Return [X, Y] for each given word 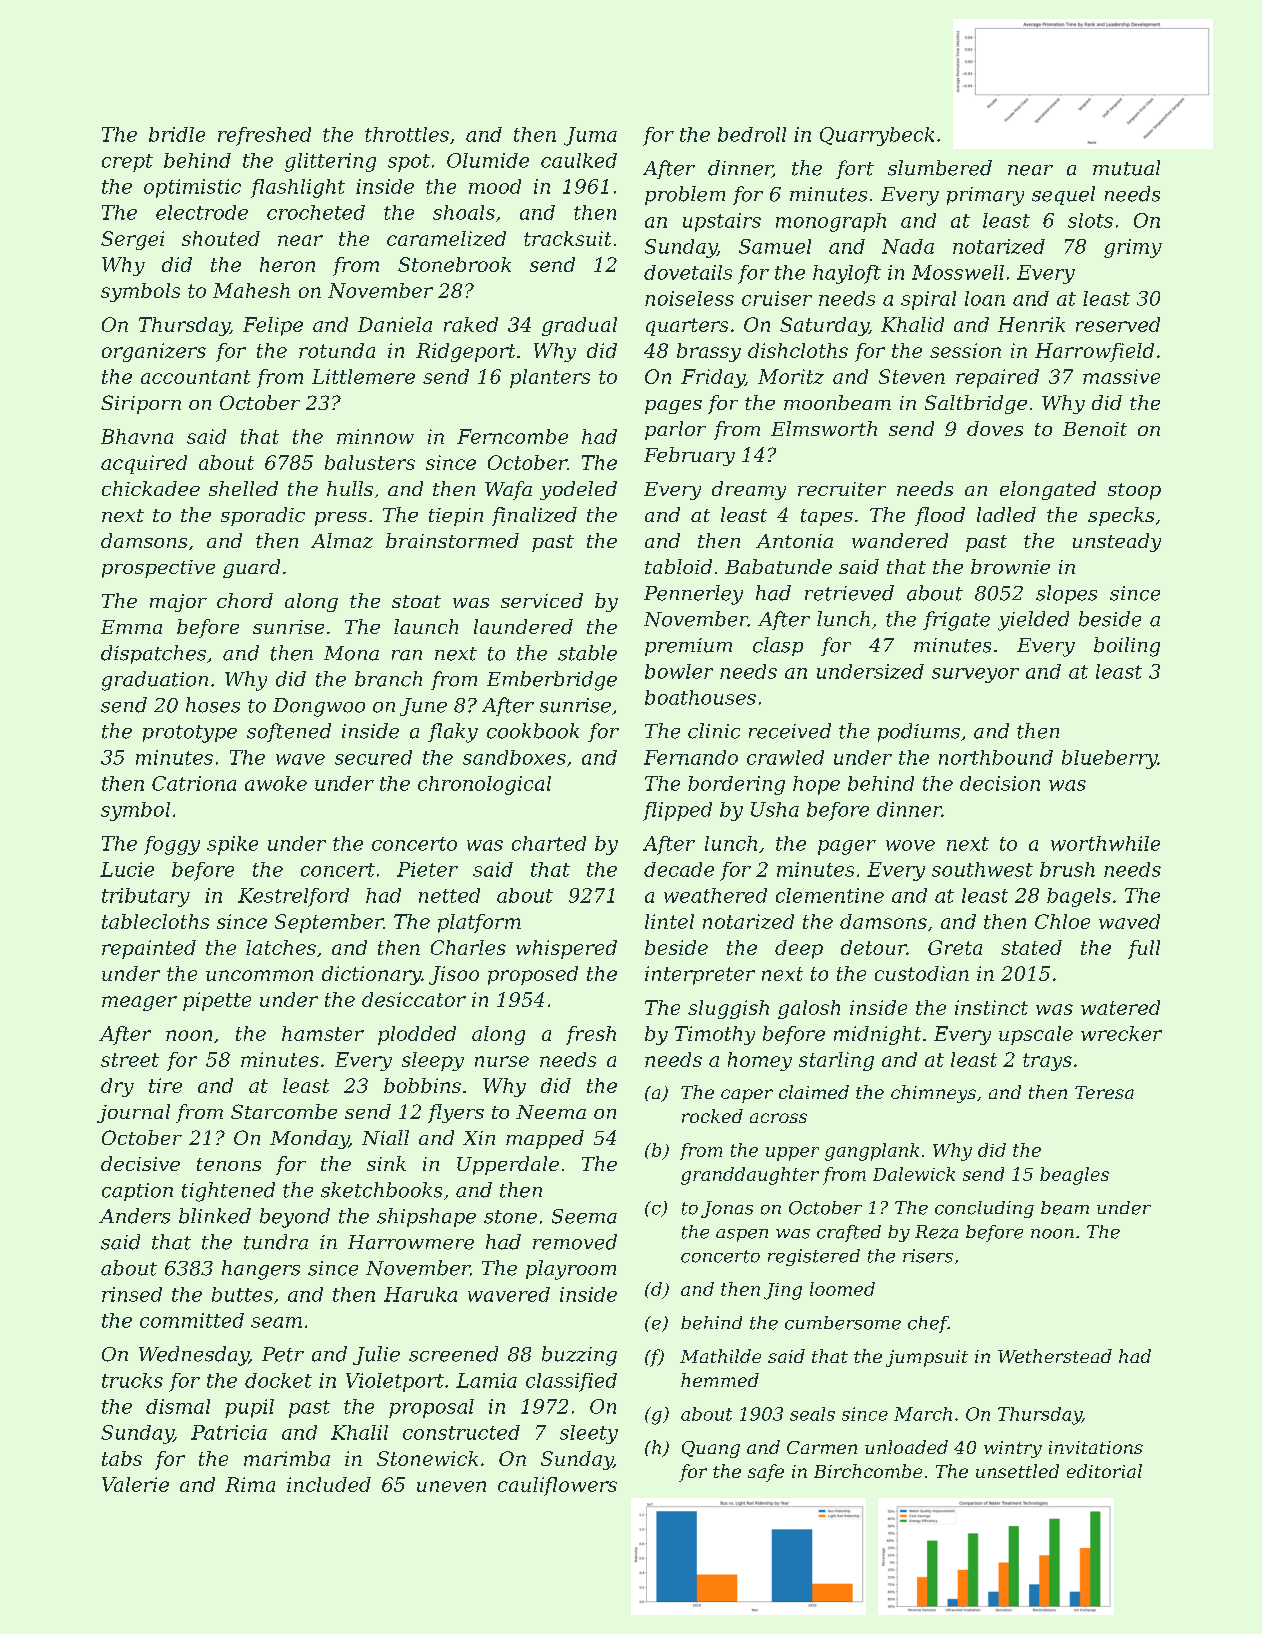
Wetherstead [1055, 1356]
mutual [1126, 168]
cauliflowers [557, 1486]
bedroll [752, 134]
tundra [276, 1242]
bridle [177, 134]
